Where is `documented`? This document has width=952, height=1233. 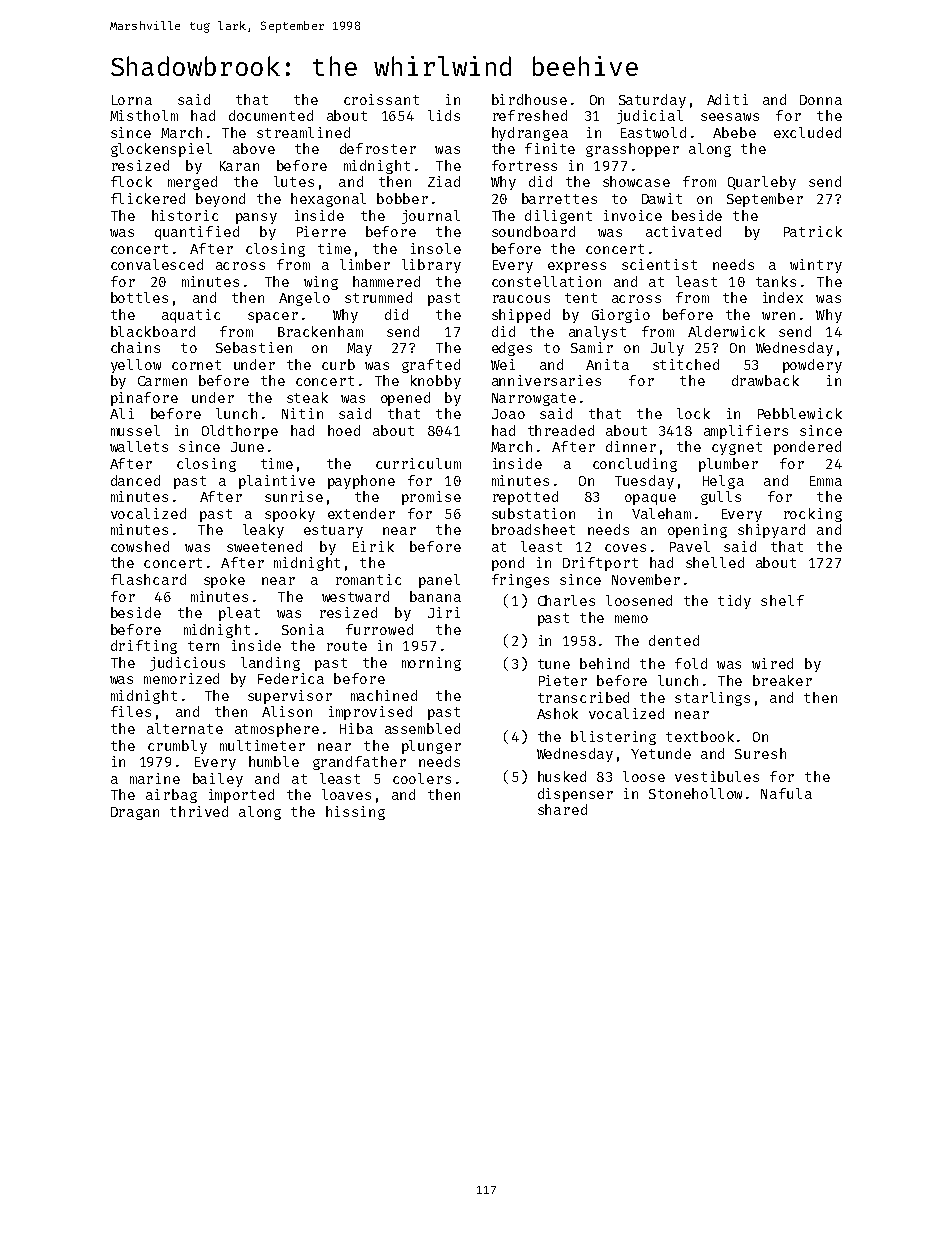
documented is located at coordinates (271, 115).
